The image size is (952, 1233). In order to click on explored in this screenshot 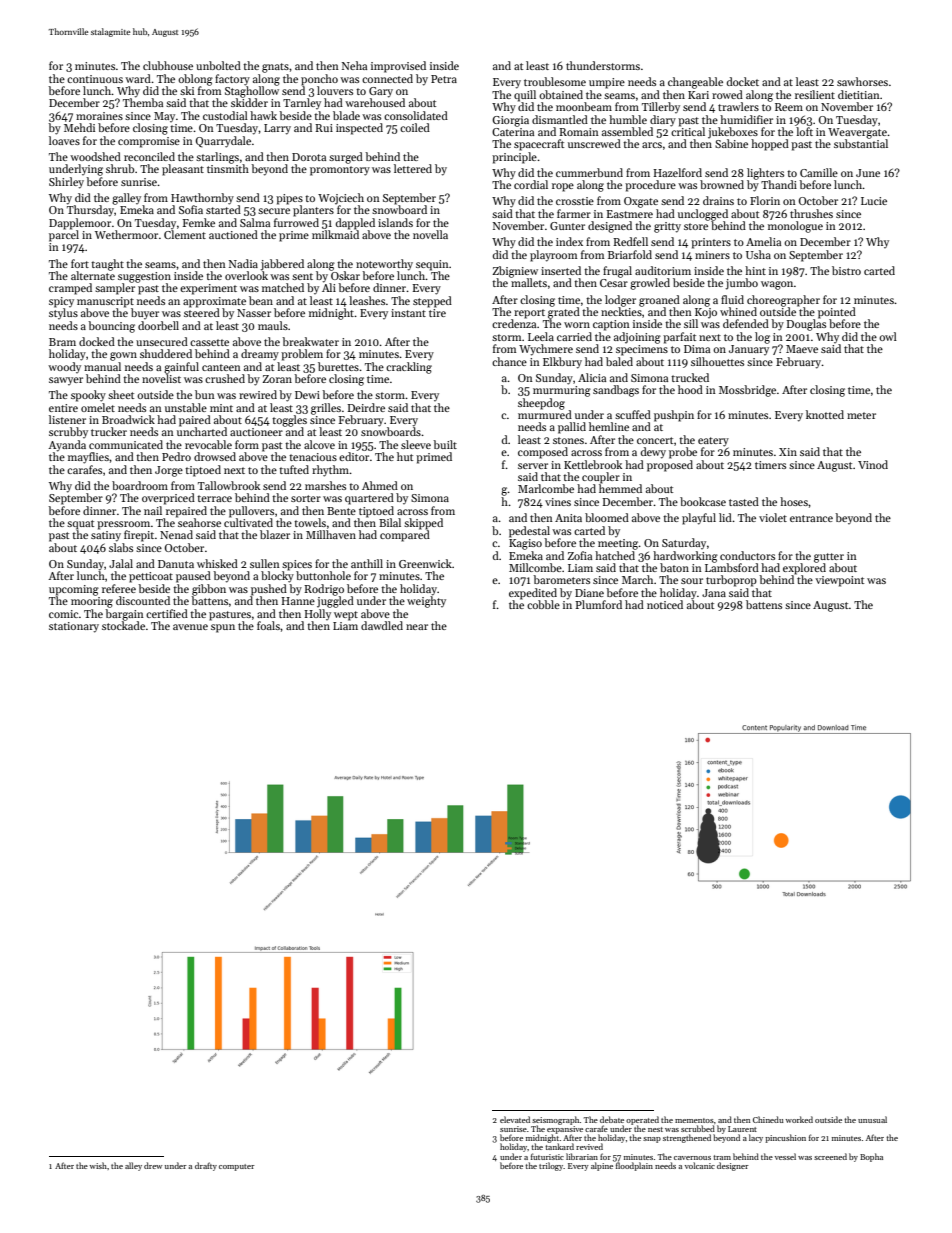, I will do `click(804, 569)`.
